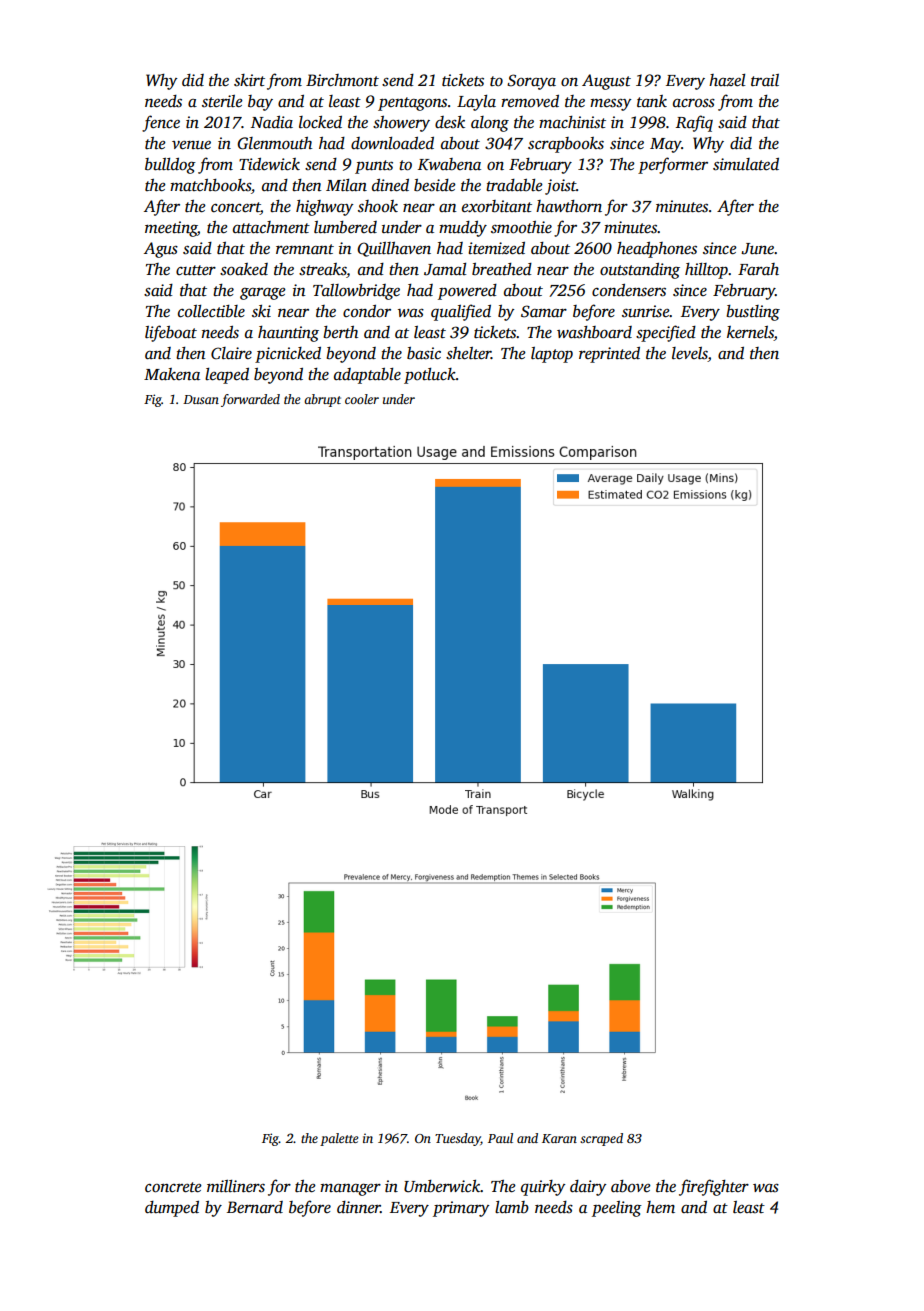 This screenshot has width=924, height=1311. Describe the element at coordinates (500, 1138) in the screenshot. I see `Paul` at that location.
